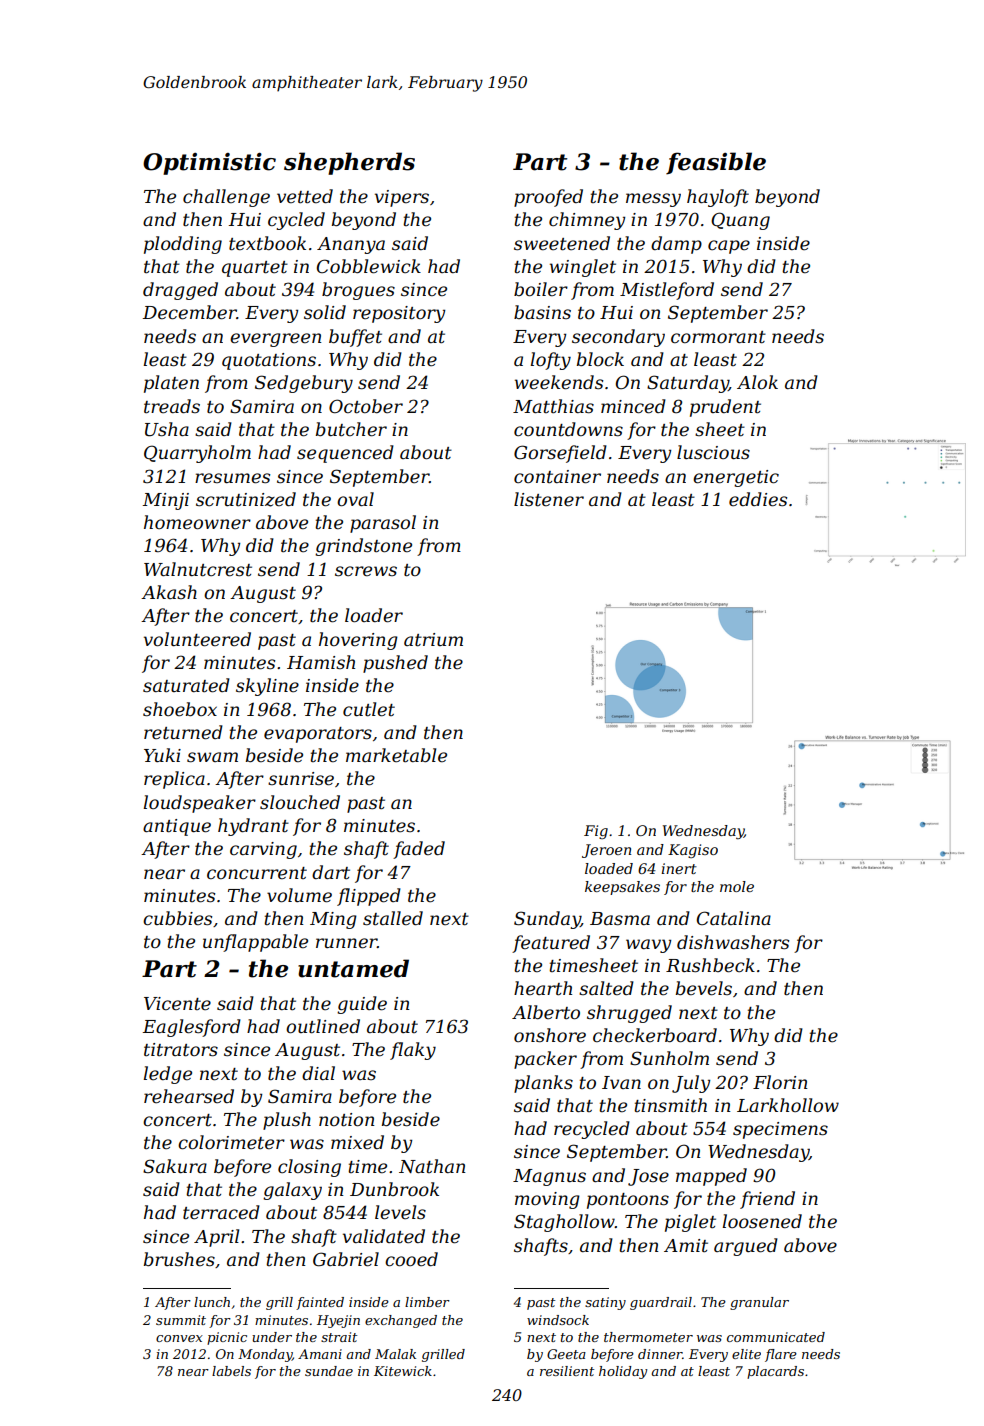 Image resolution: width=984 pixels, height=1426 pixels. What do you see at coordinates (325, 312) in the screenshot?
I see `solid` at bounding box center [325, 312].
